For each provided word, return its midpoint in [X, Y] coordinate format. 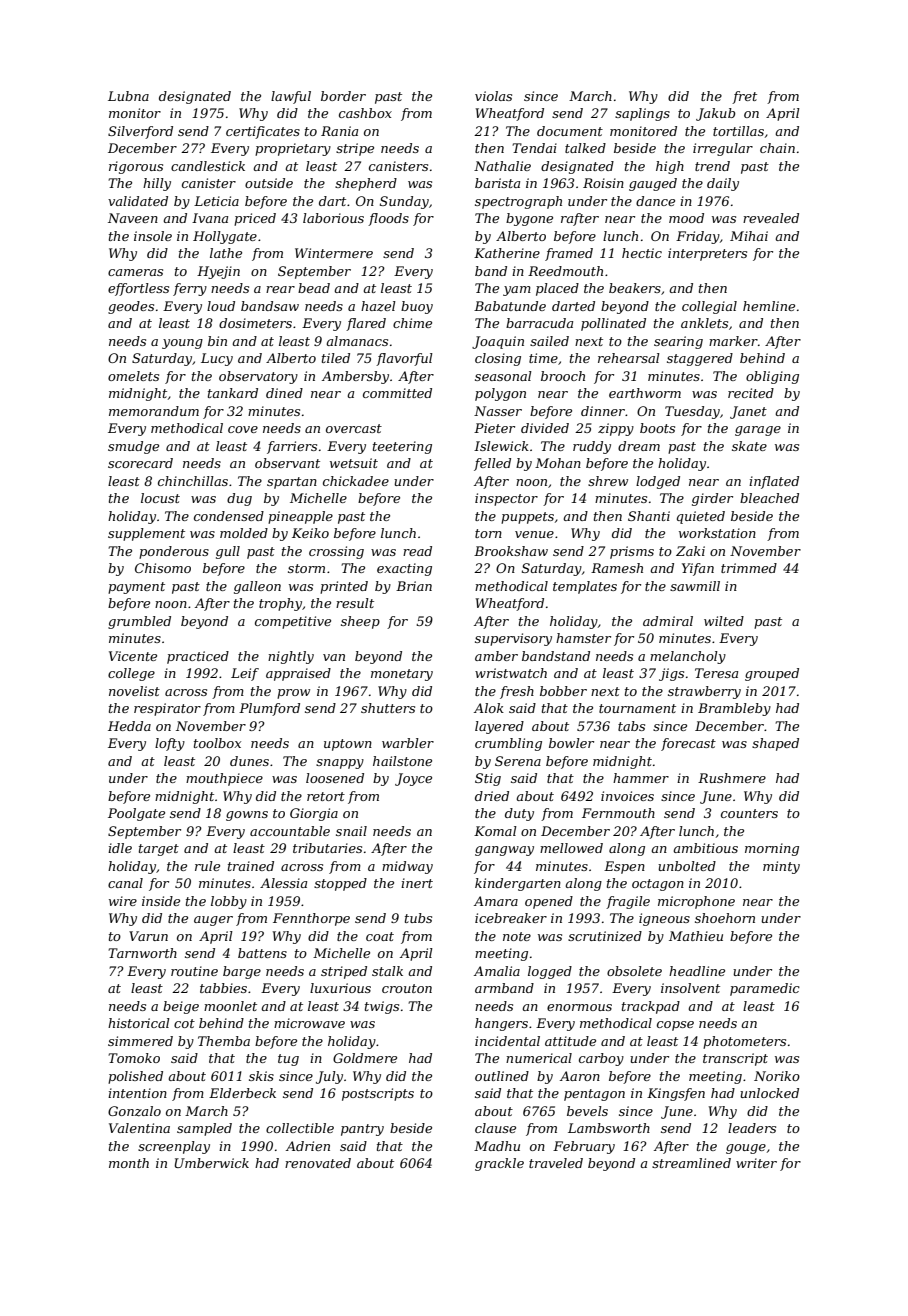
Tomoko [134, 1058]
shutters [388, 708]
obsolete [634, 971]
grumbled [139, 622]
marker [733, 341]
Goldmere [365, 1058]
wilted [724, 621]
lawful [291, 97]
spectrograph [518, 202]
